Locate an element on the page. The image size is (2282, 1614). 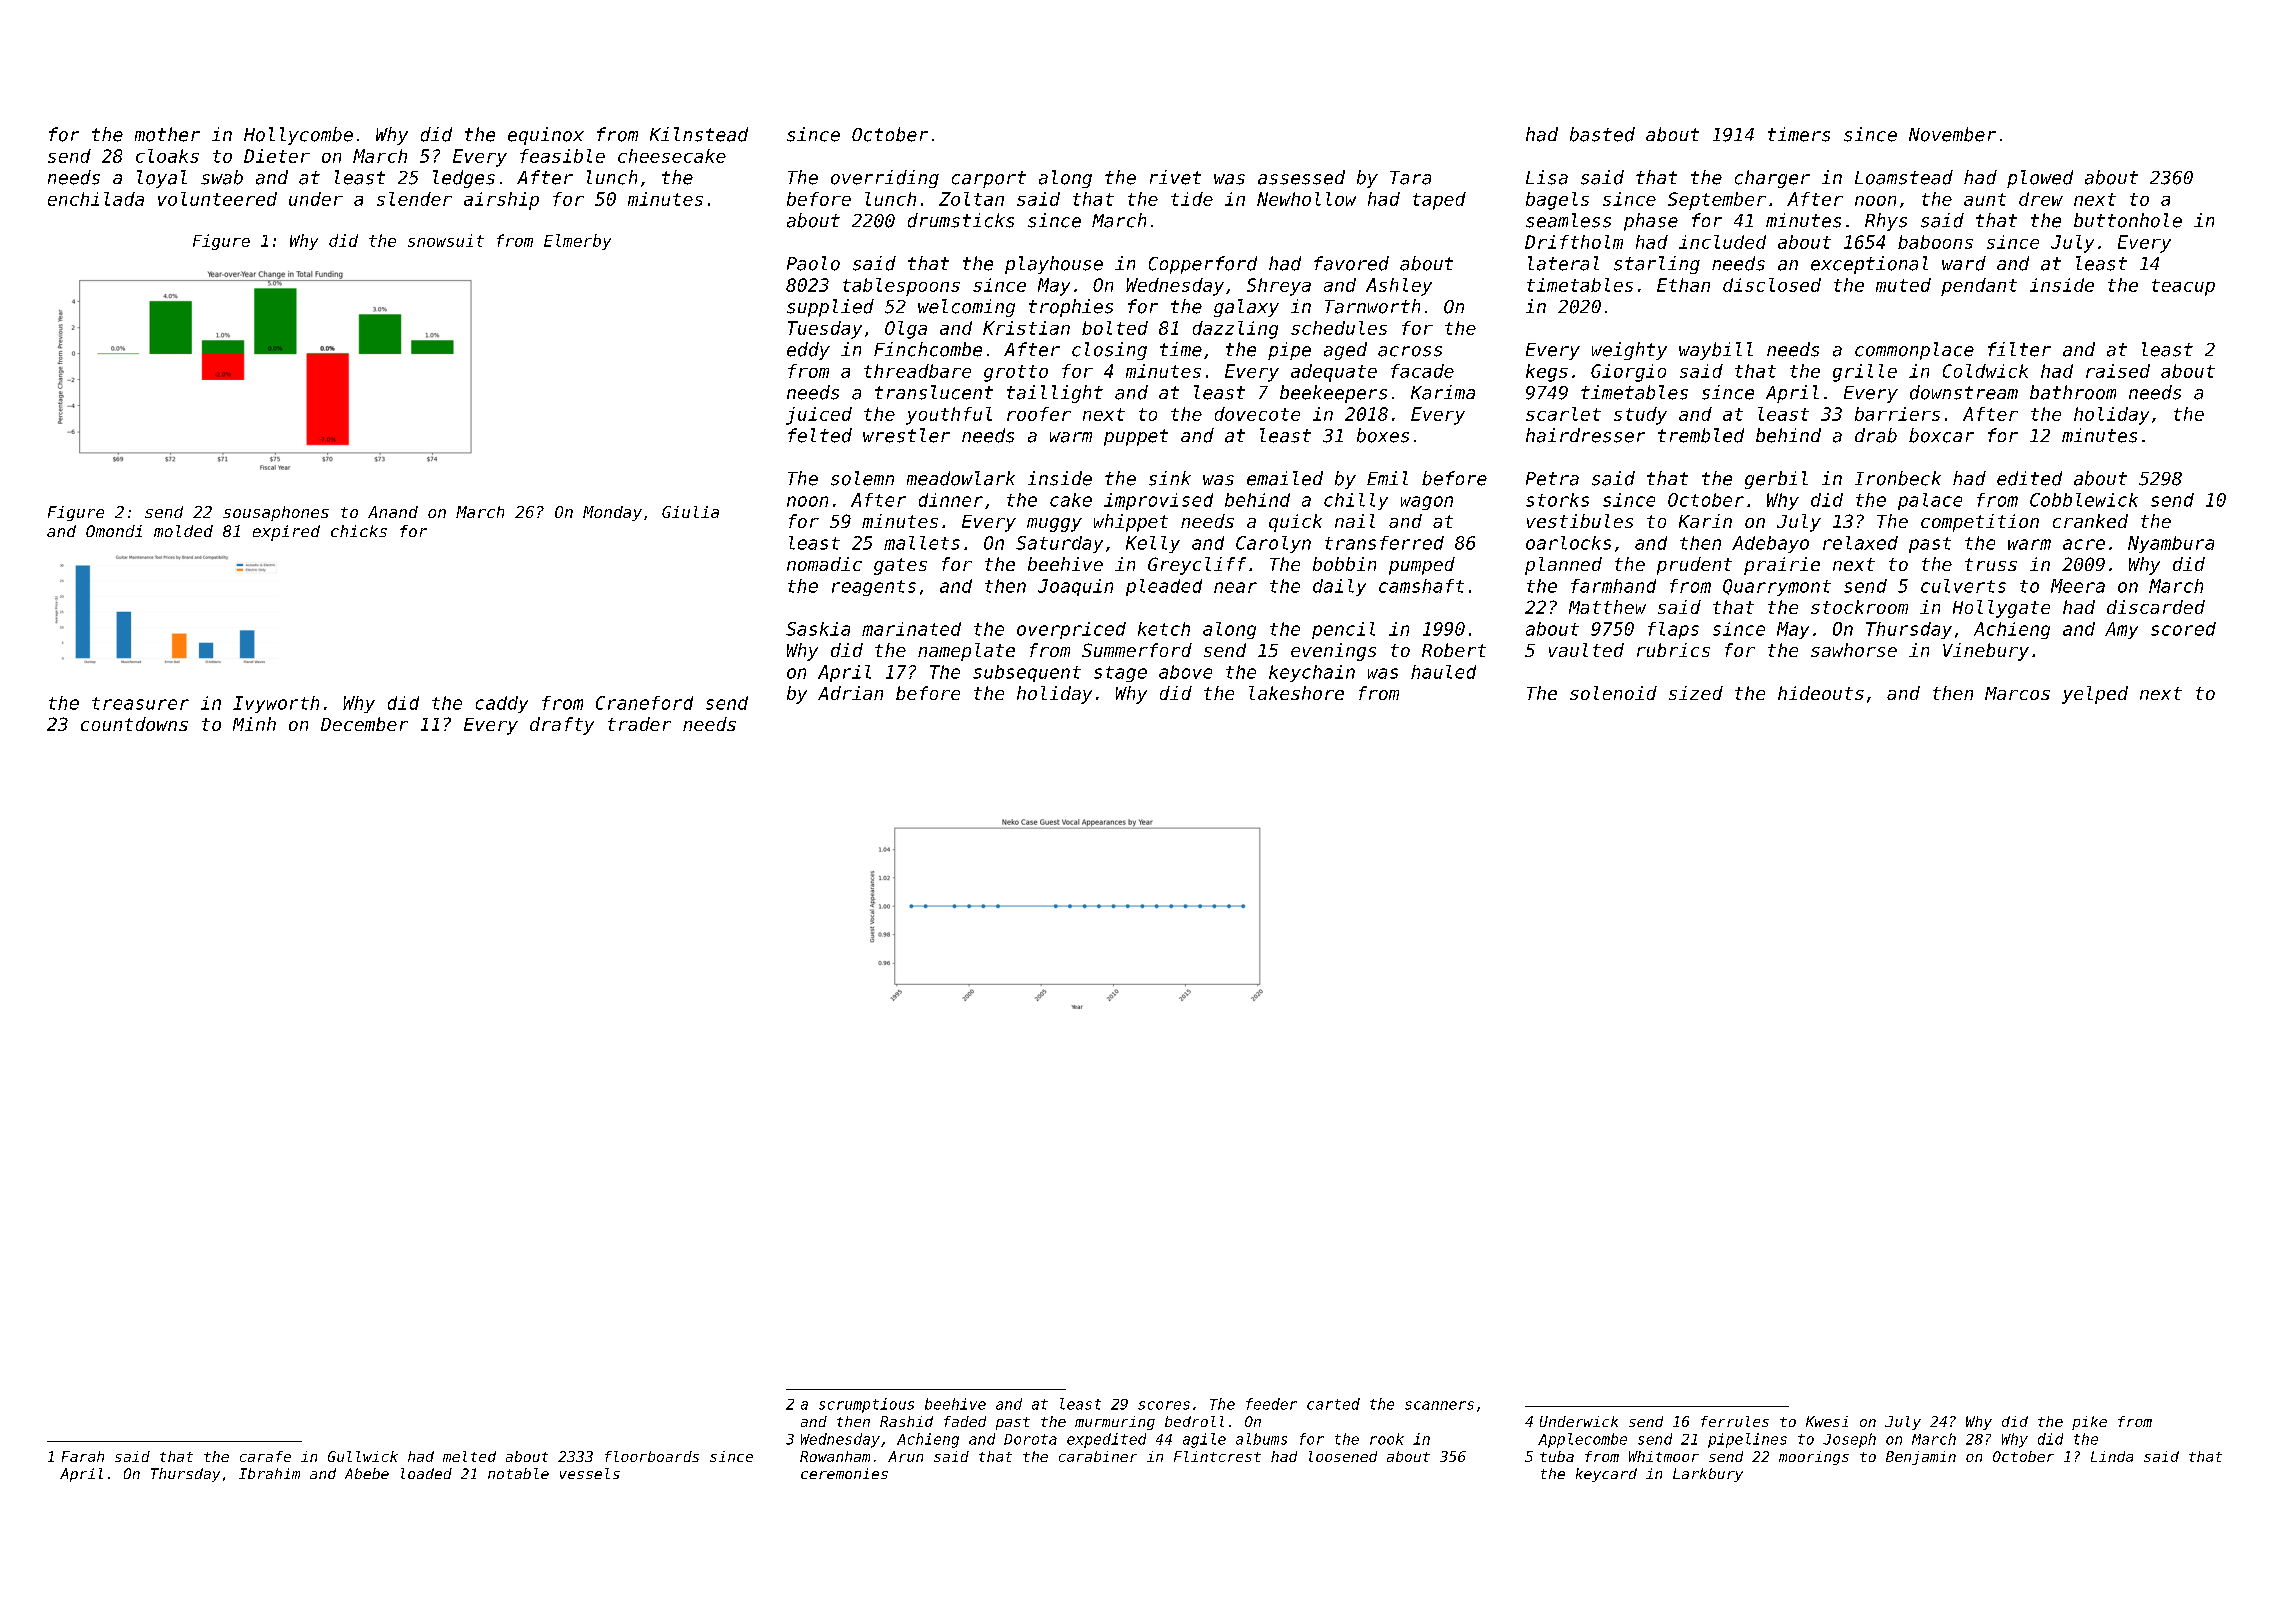
Loamstead is located at coordinates (1904, 177).
